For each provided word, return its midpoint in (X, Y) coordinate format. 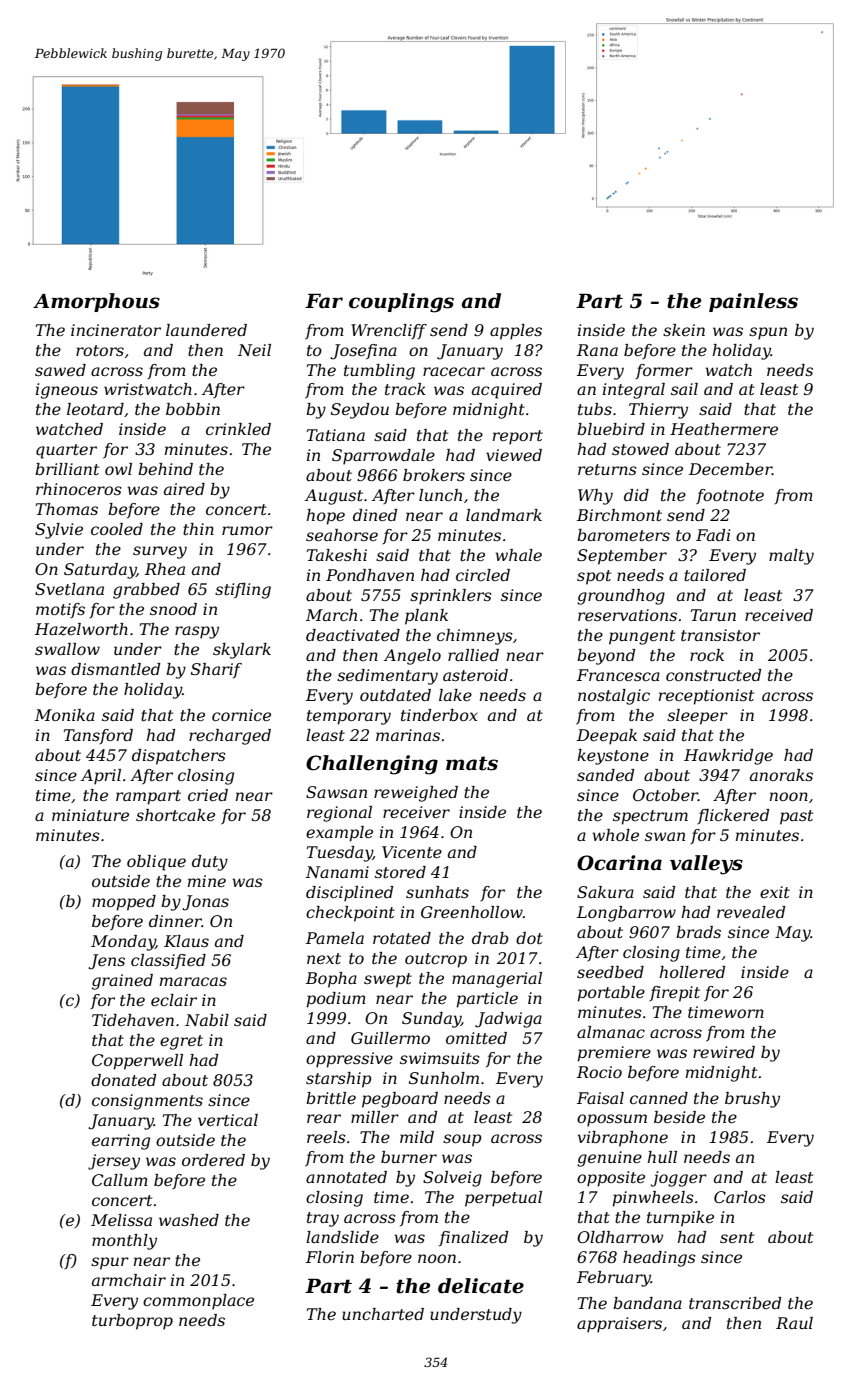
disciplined (349, 894)
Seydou (360, 411)
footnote (730, 497)
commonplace (198, 1302)
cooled (117, 529)
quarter (66, 451)
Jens (106, 962)
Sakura (605, 892)
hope (326, 517)
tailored (715, 575)
